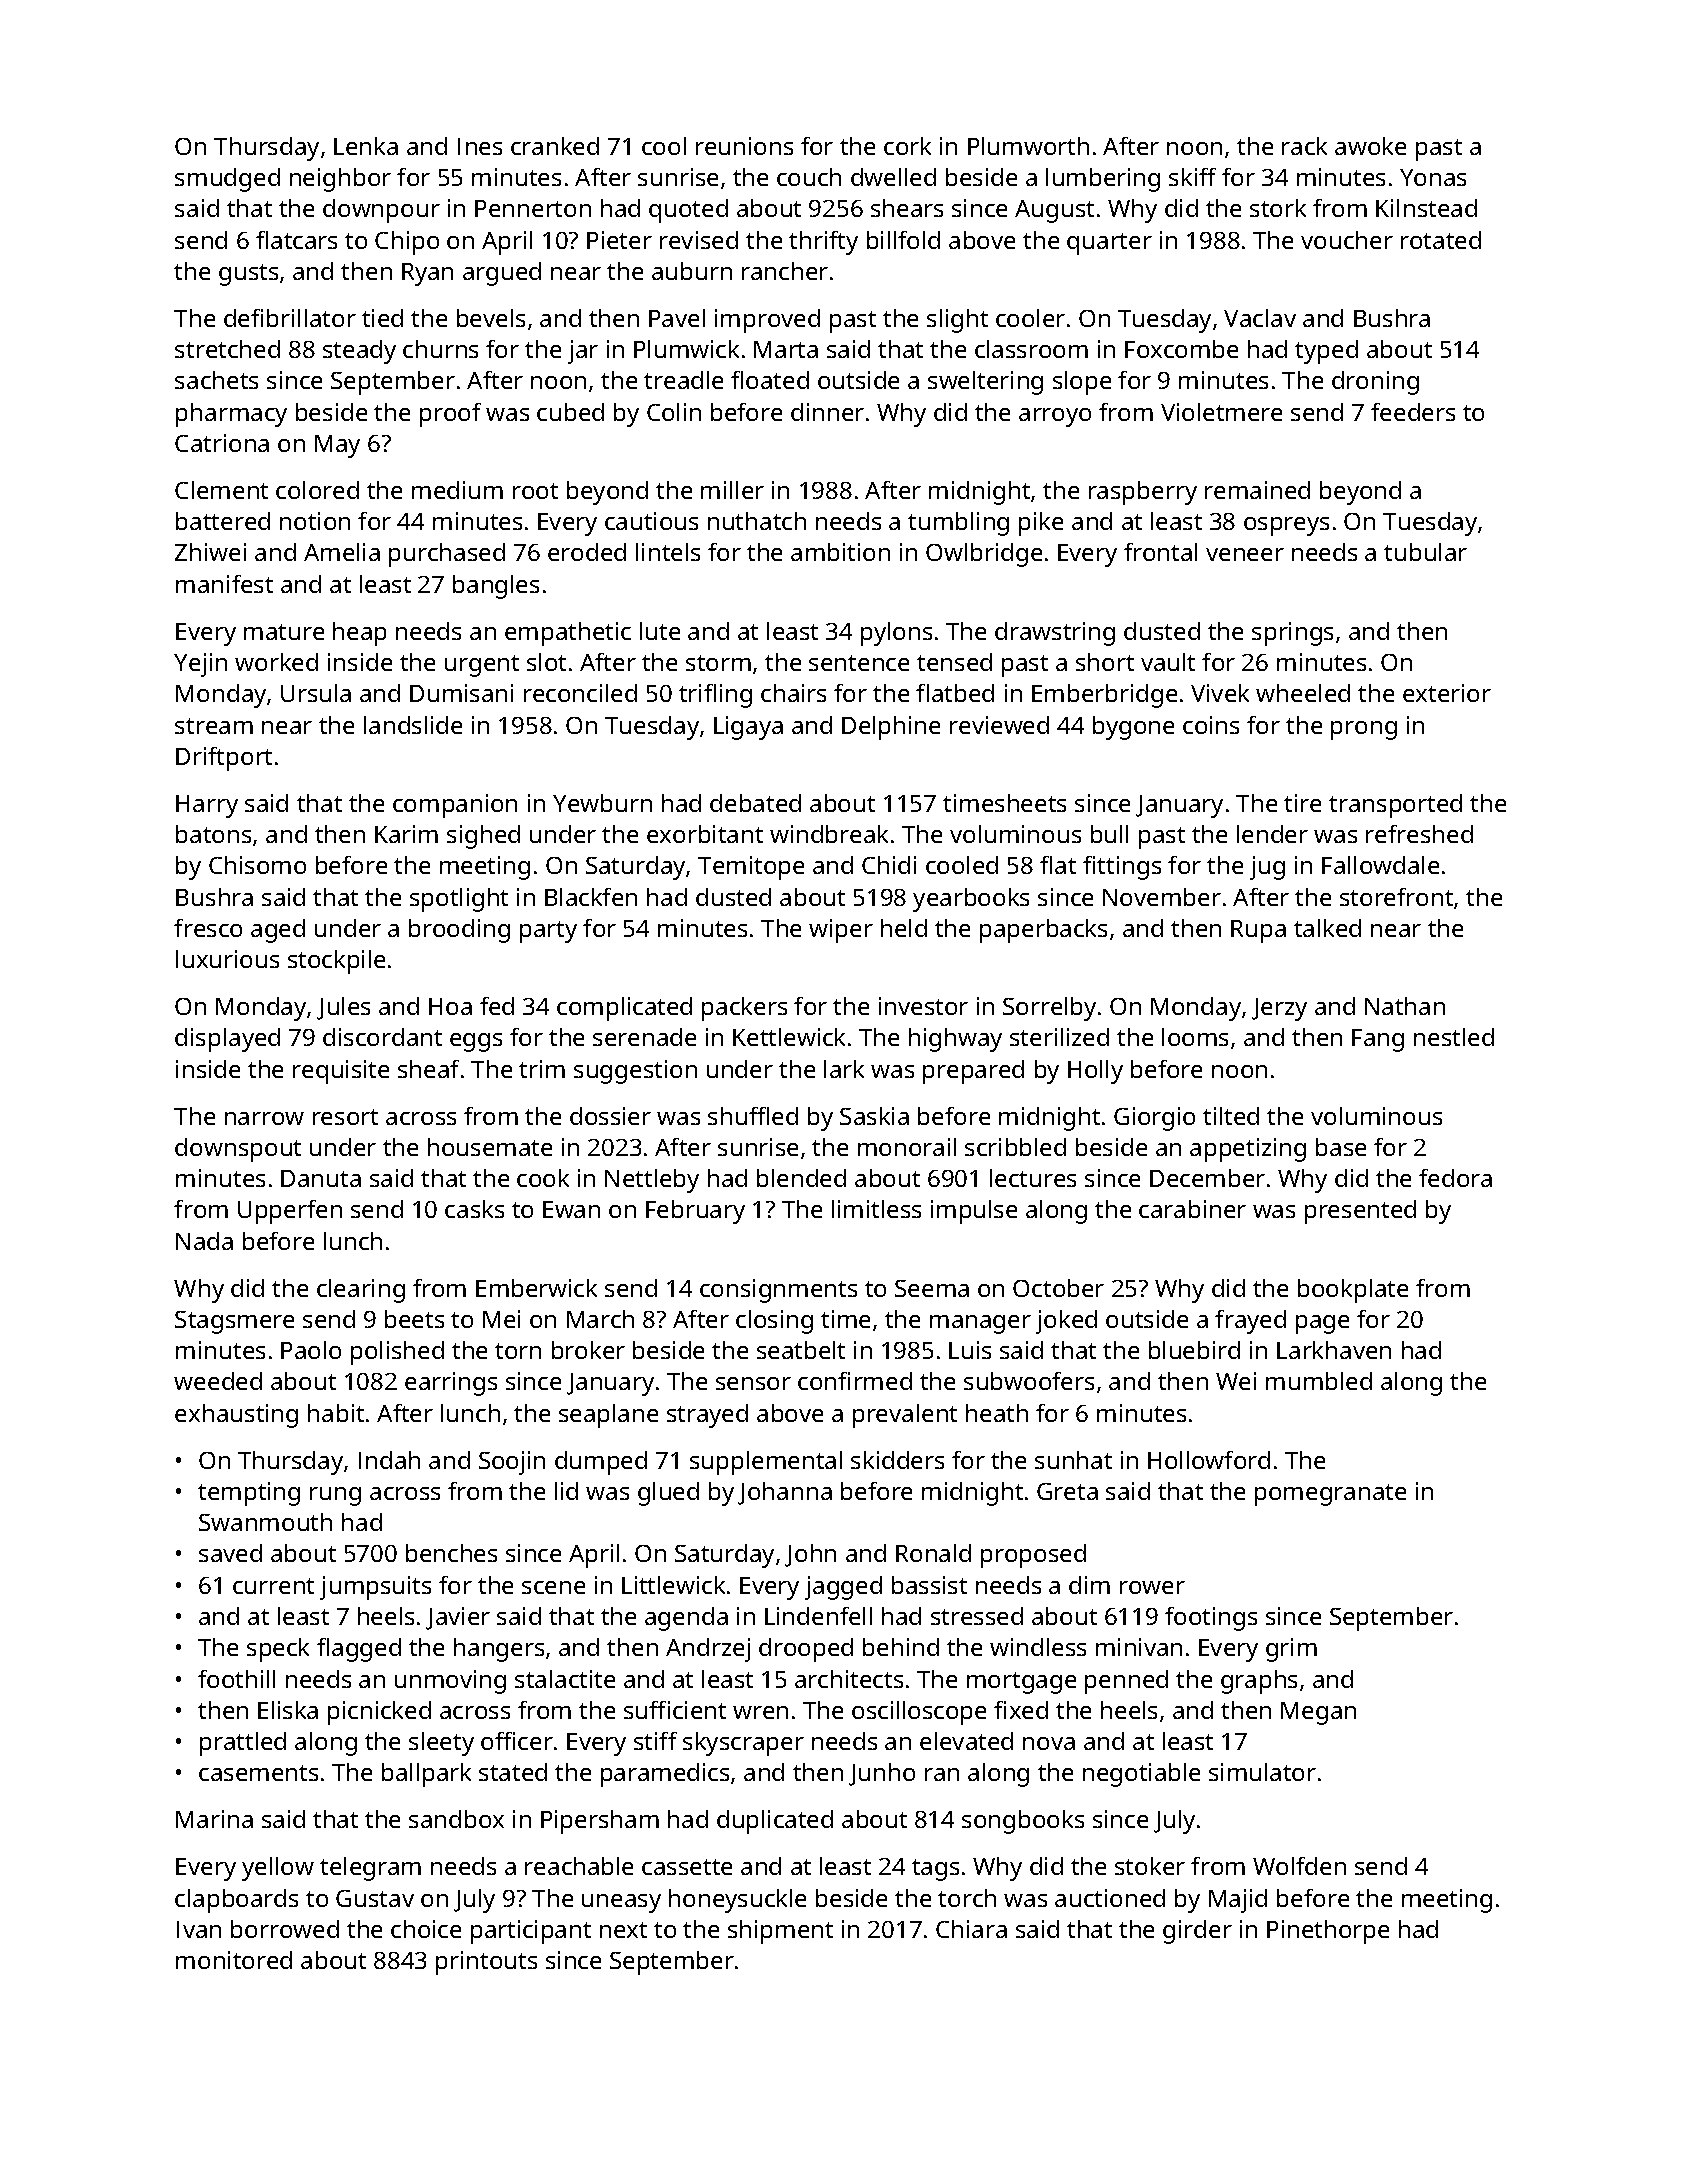  I want to click on droning, so click(1375, 383).
